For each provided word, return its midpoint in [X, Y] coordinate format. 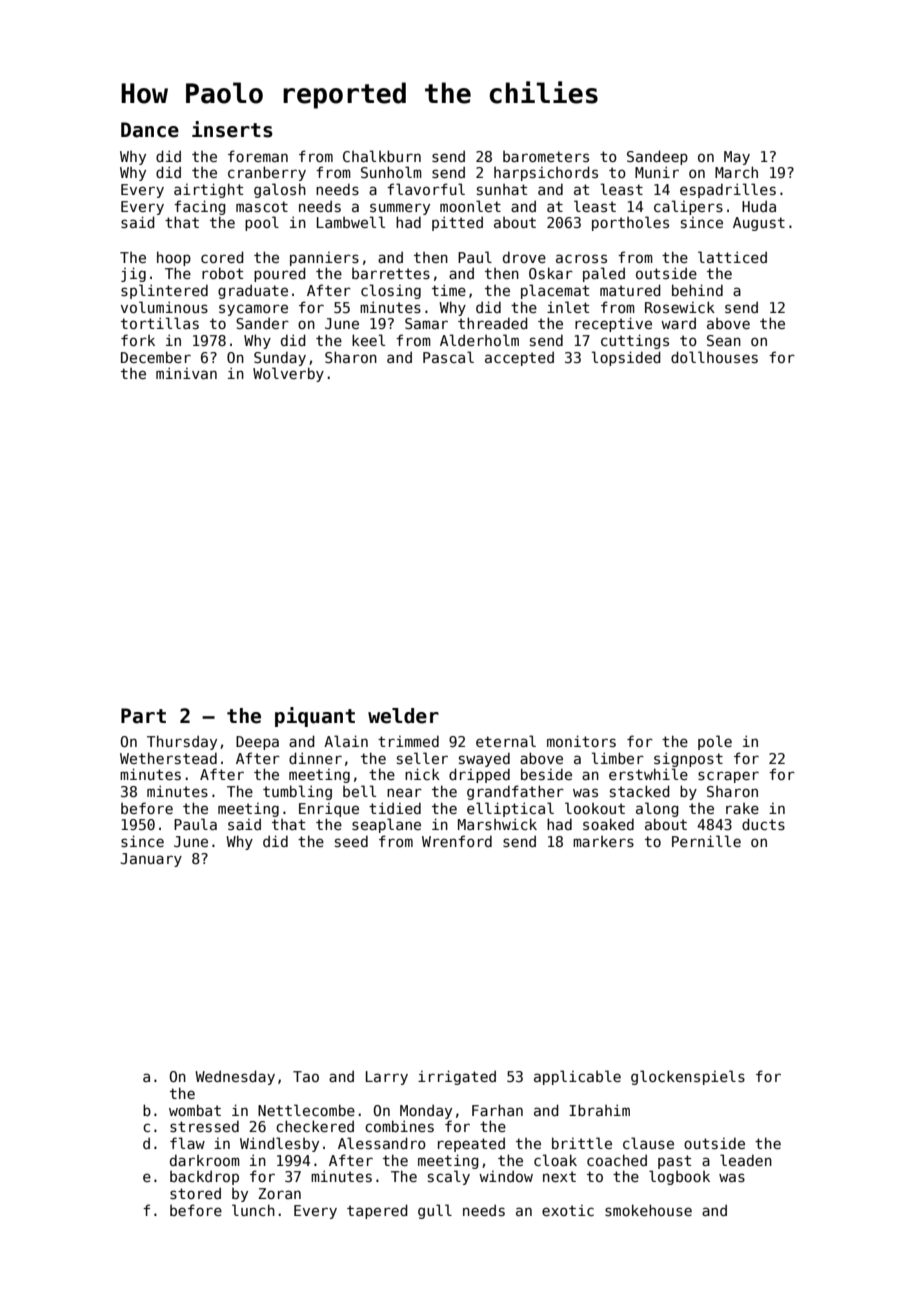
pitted [457, 223]
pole [715, 742]
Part [143, 716]
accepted [519, 358]
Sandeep [657, 157]
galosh [280, 190]
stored [195, 1193]
